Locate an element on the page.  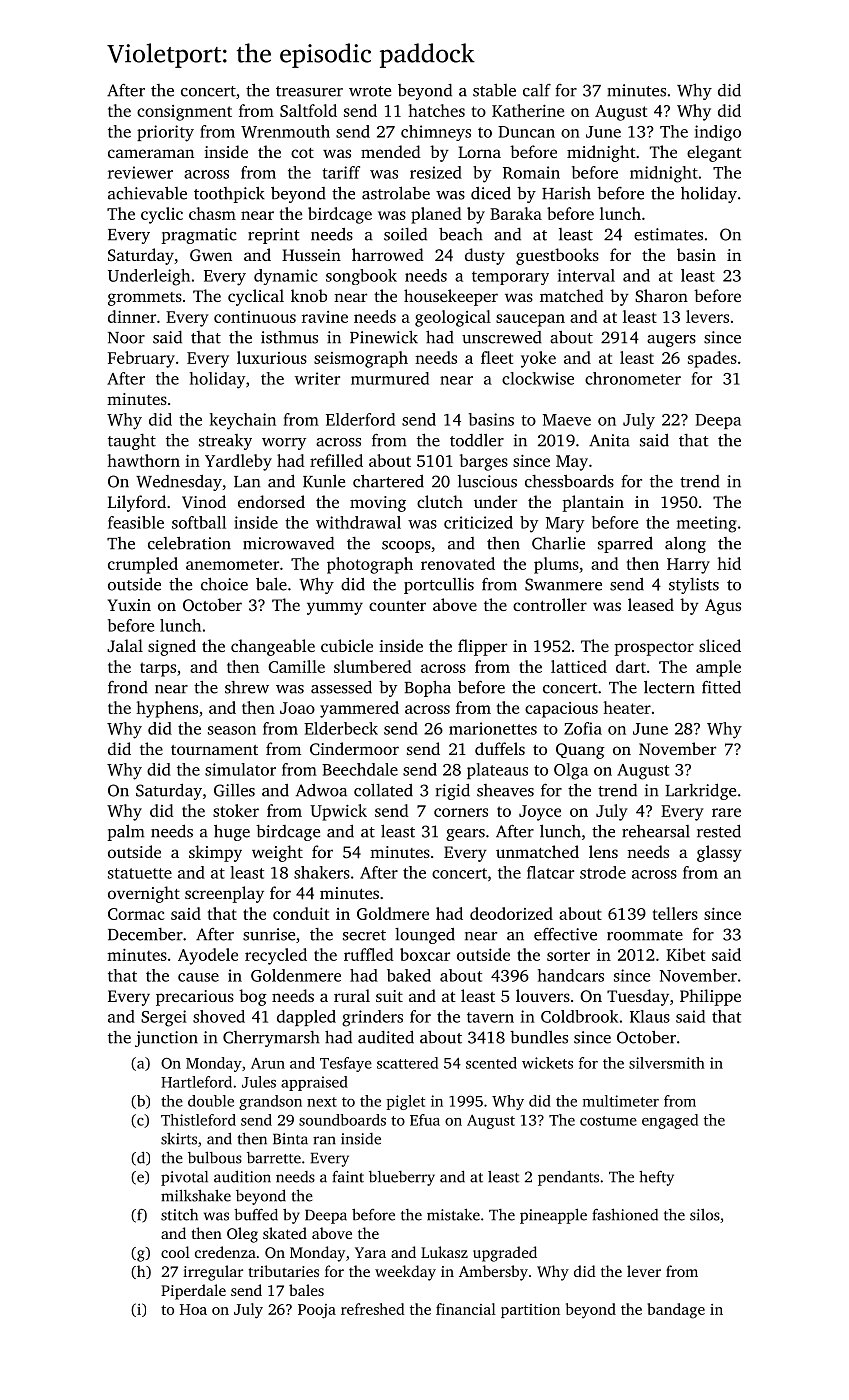
indigo is located at coordinates (718, 133).
